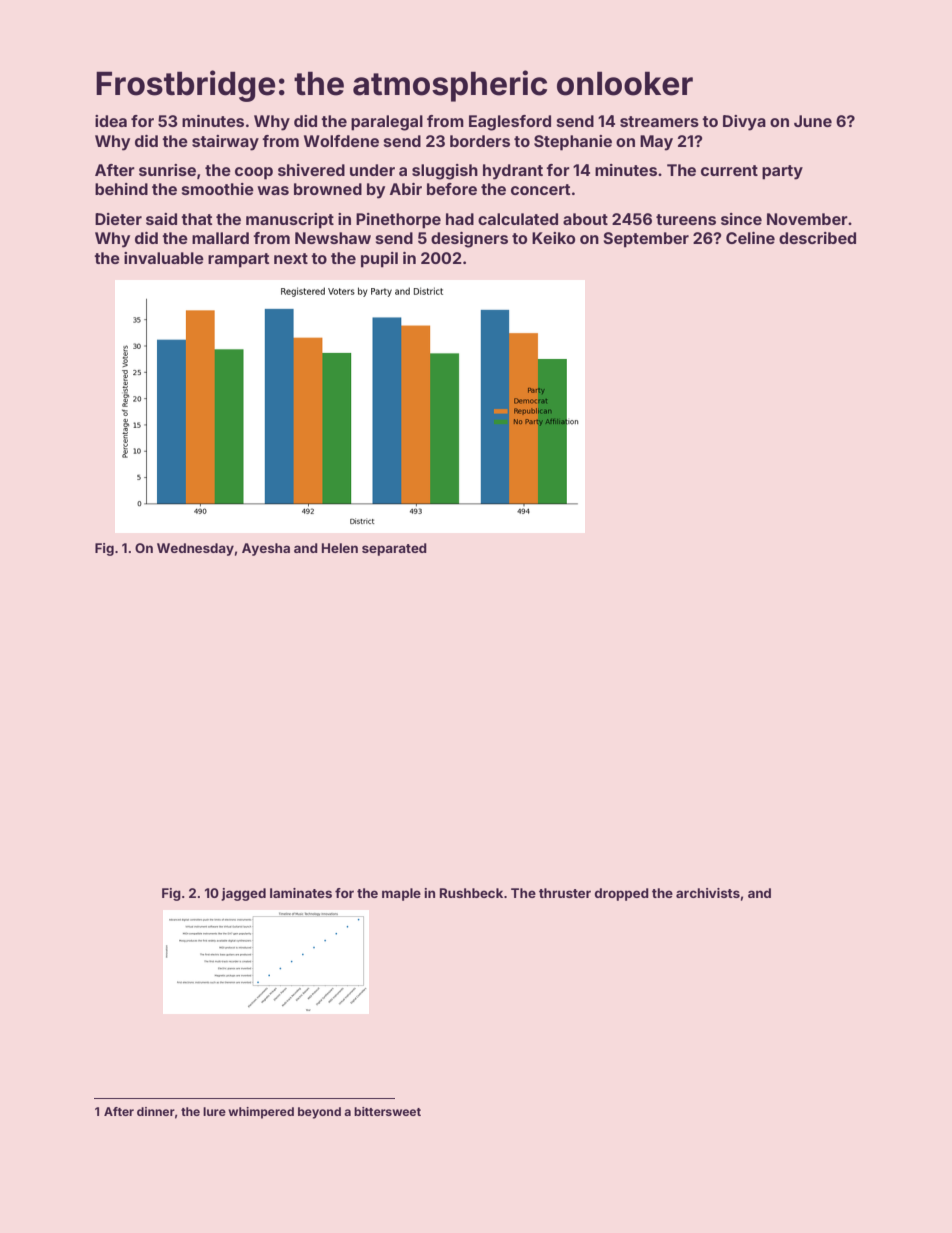  I want to click on maple, so click(401, 894).
